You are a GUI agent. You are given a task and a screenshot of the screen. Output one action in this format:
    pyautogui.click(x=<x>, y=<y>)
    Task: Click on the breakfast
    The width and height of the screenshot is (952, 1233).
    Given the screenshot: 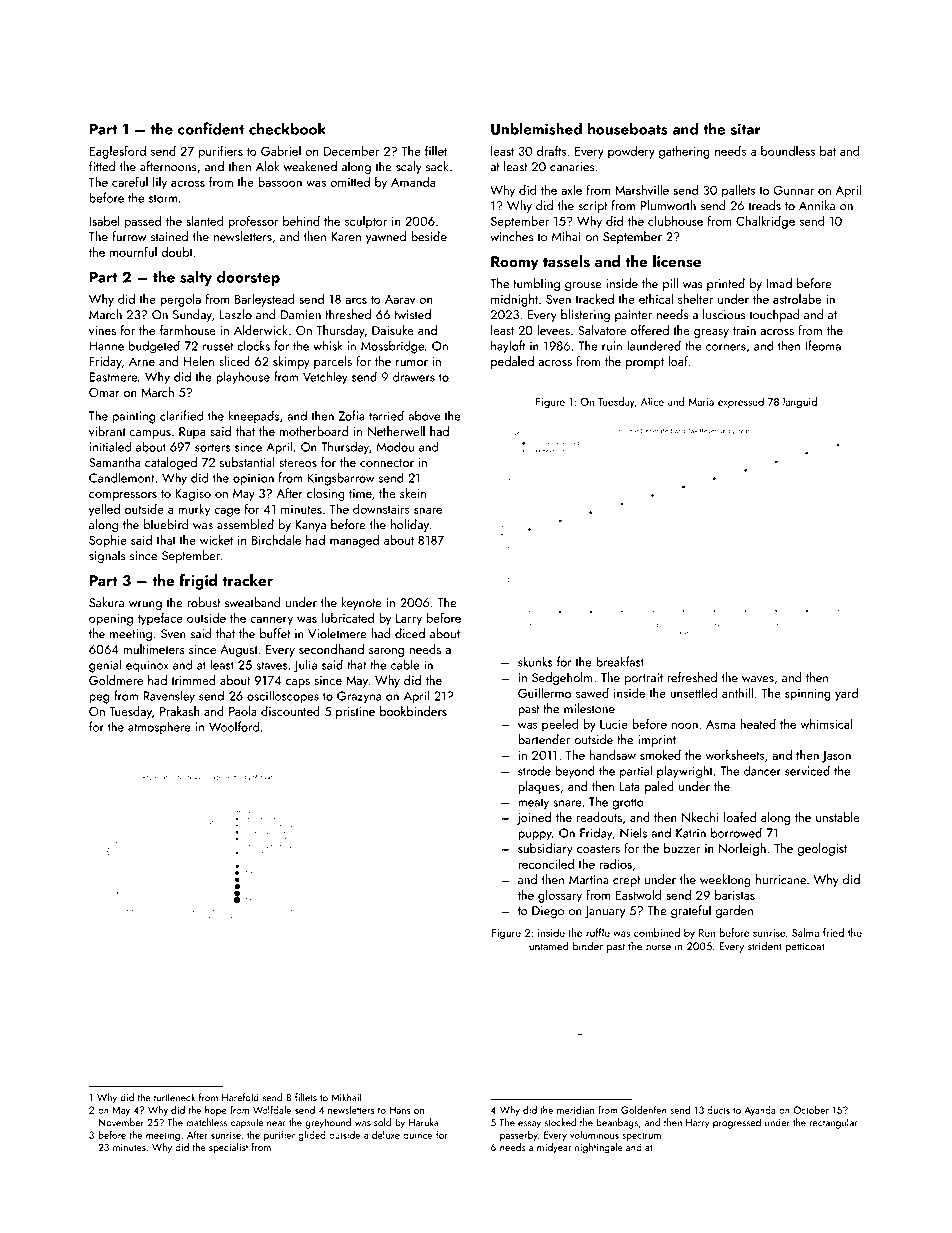 What is the action you would take?
    pyautogui.click(x=620, y=661)
